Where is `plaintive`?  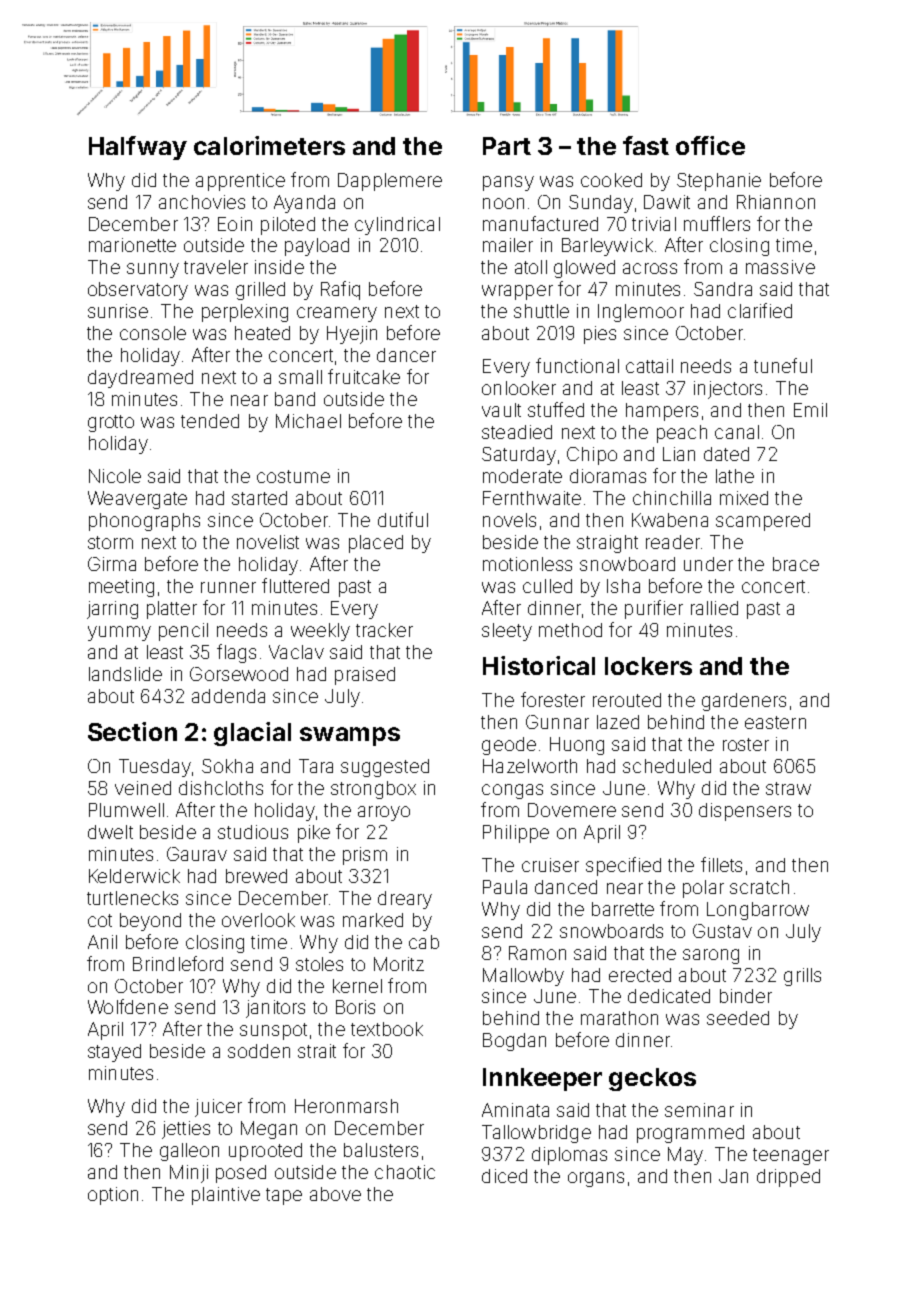
plaintive is located at coordinates (226, 1196).
